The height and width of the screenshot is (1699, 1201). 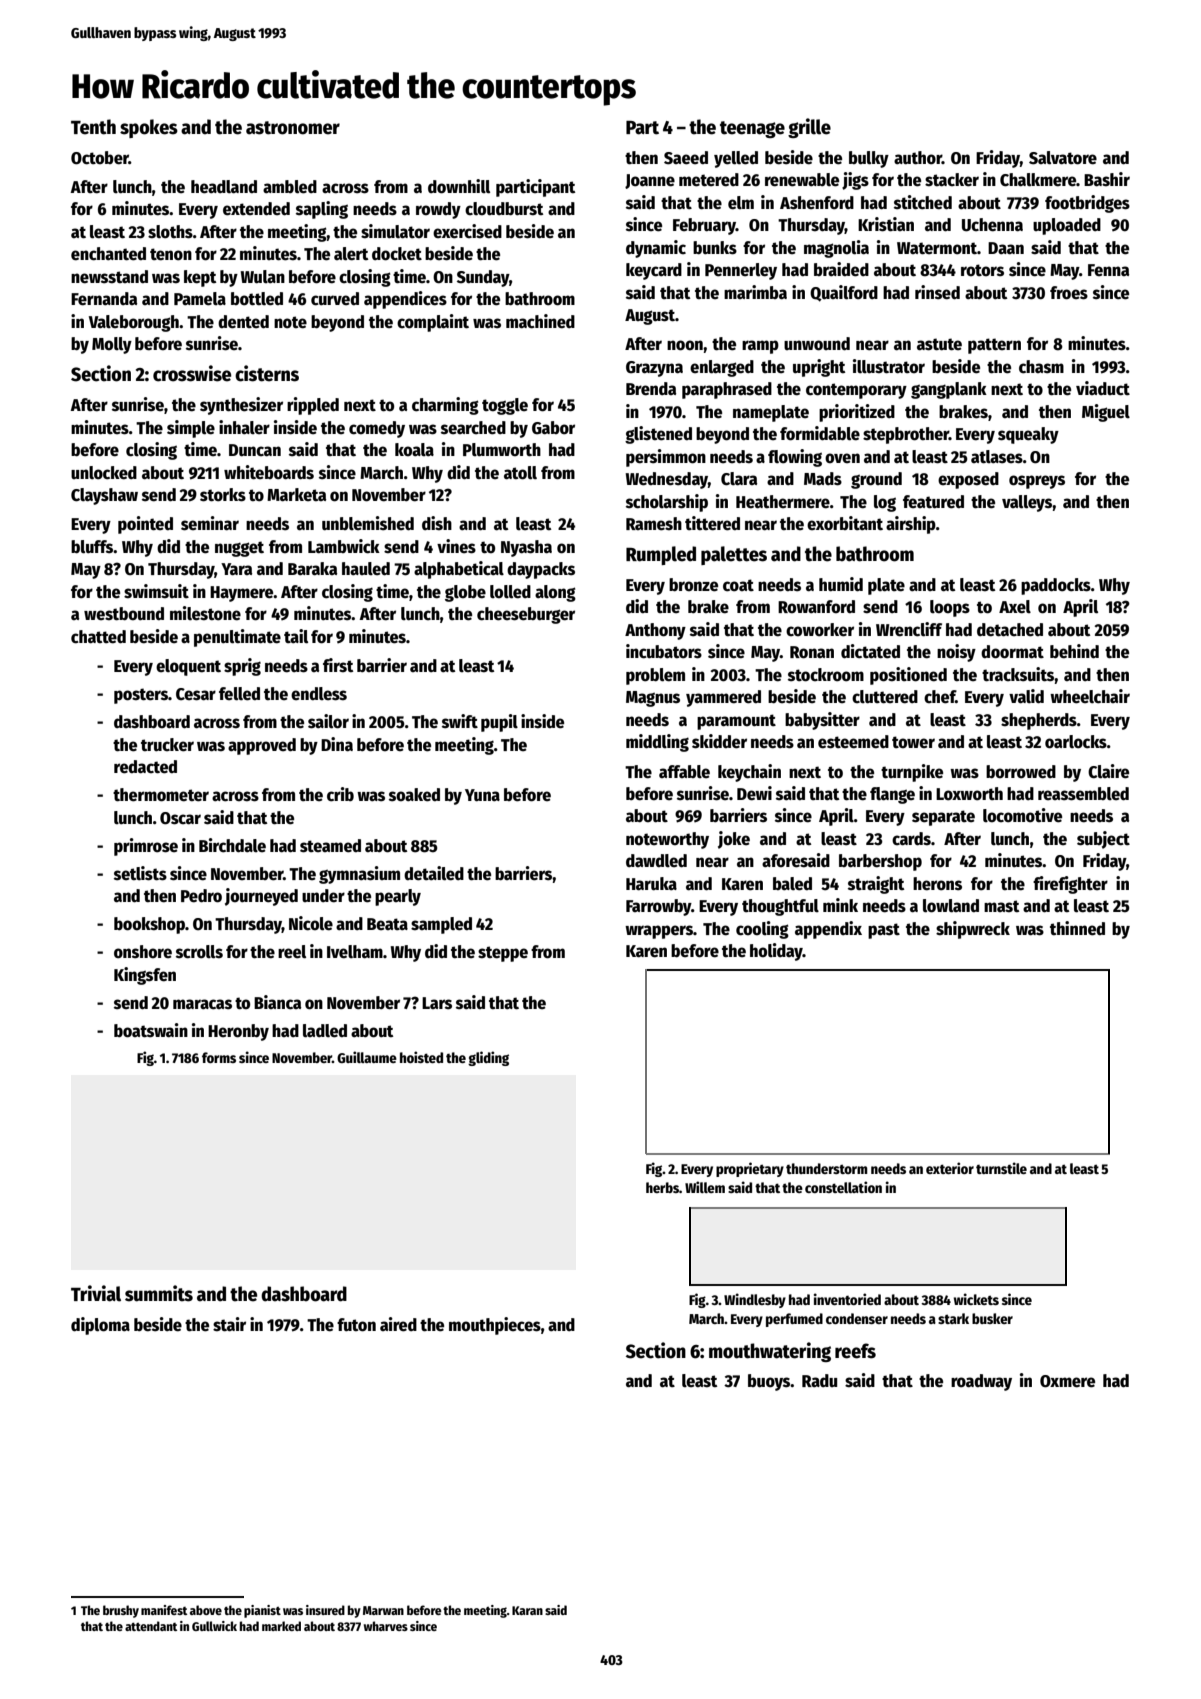 I want to click on astronomer, so click(x=293, y=128).
